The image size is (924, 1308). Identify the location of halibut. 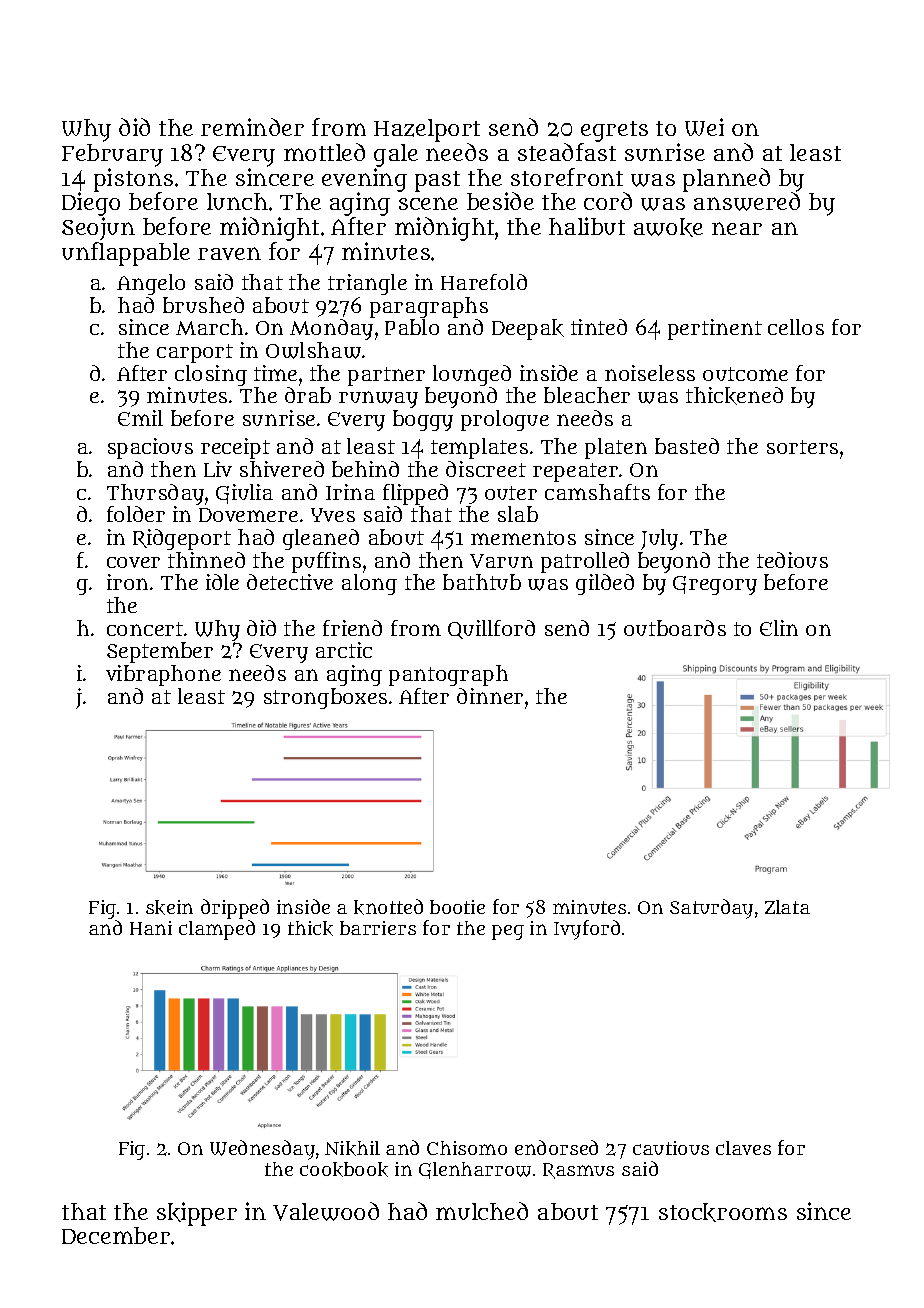
(587, 226).
